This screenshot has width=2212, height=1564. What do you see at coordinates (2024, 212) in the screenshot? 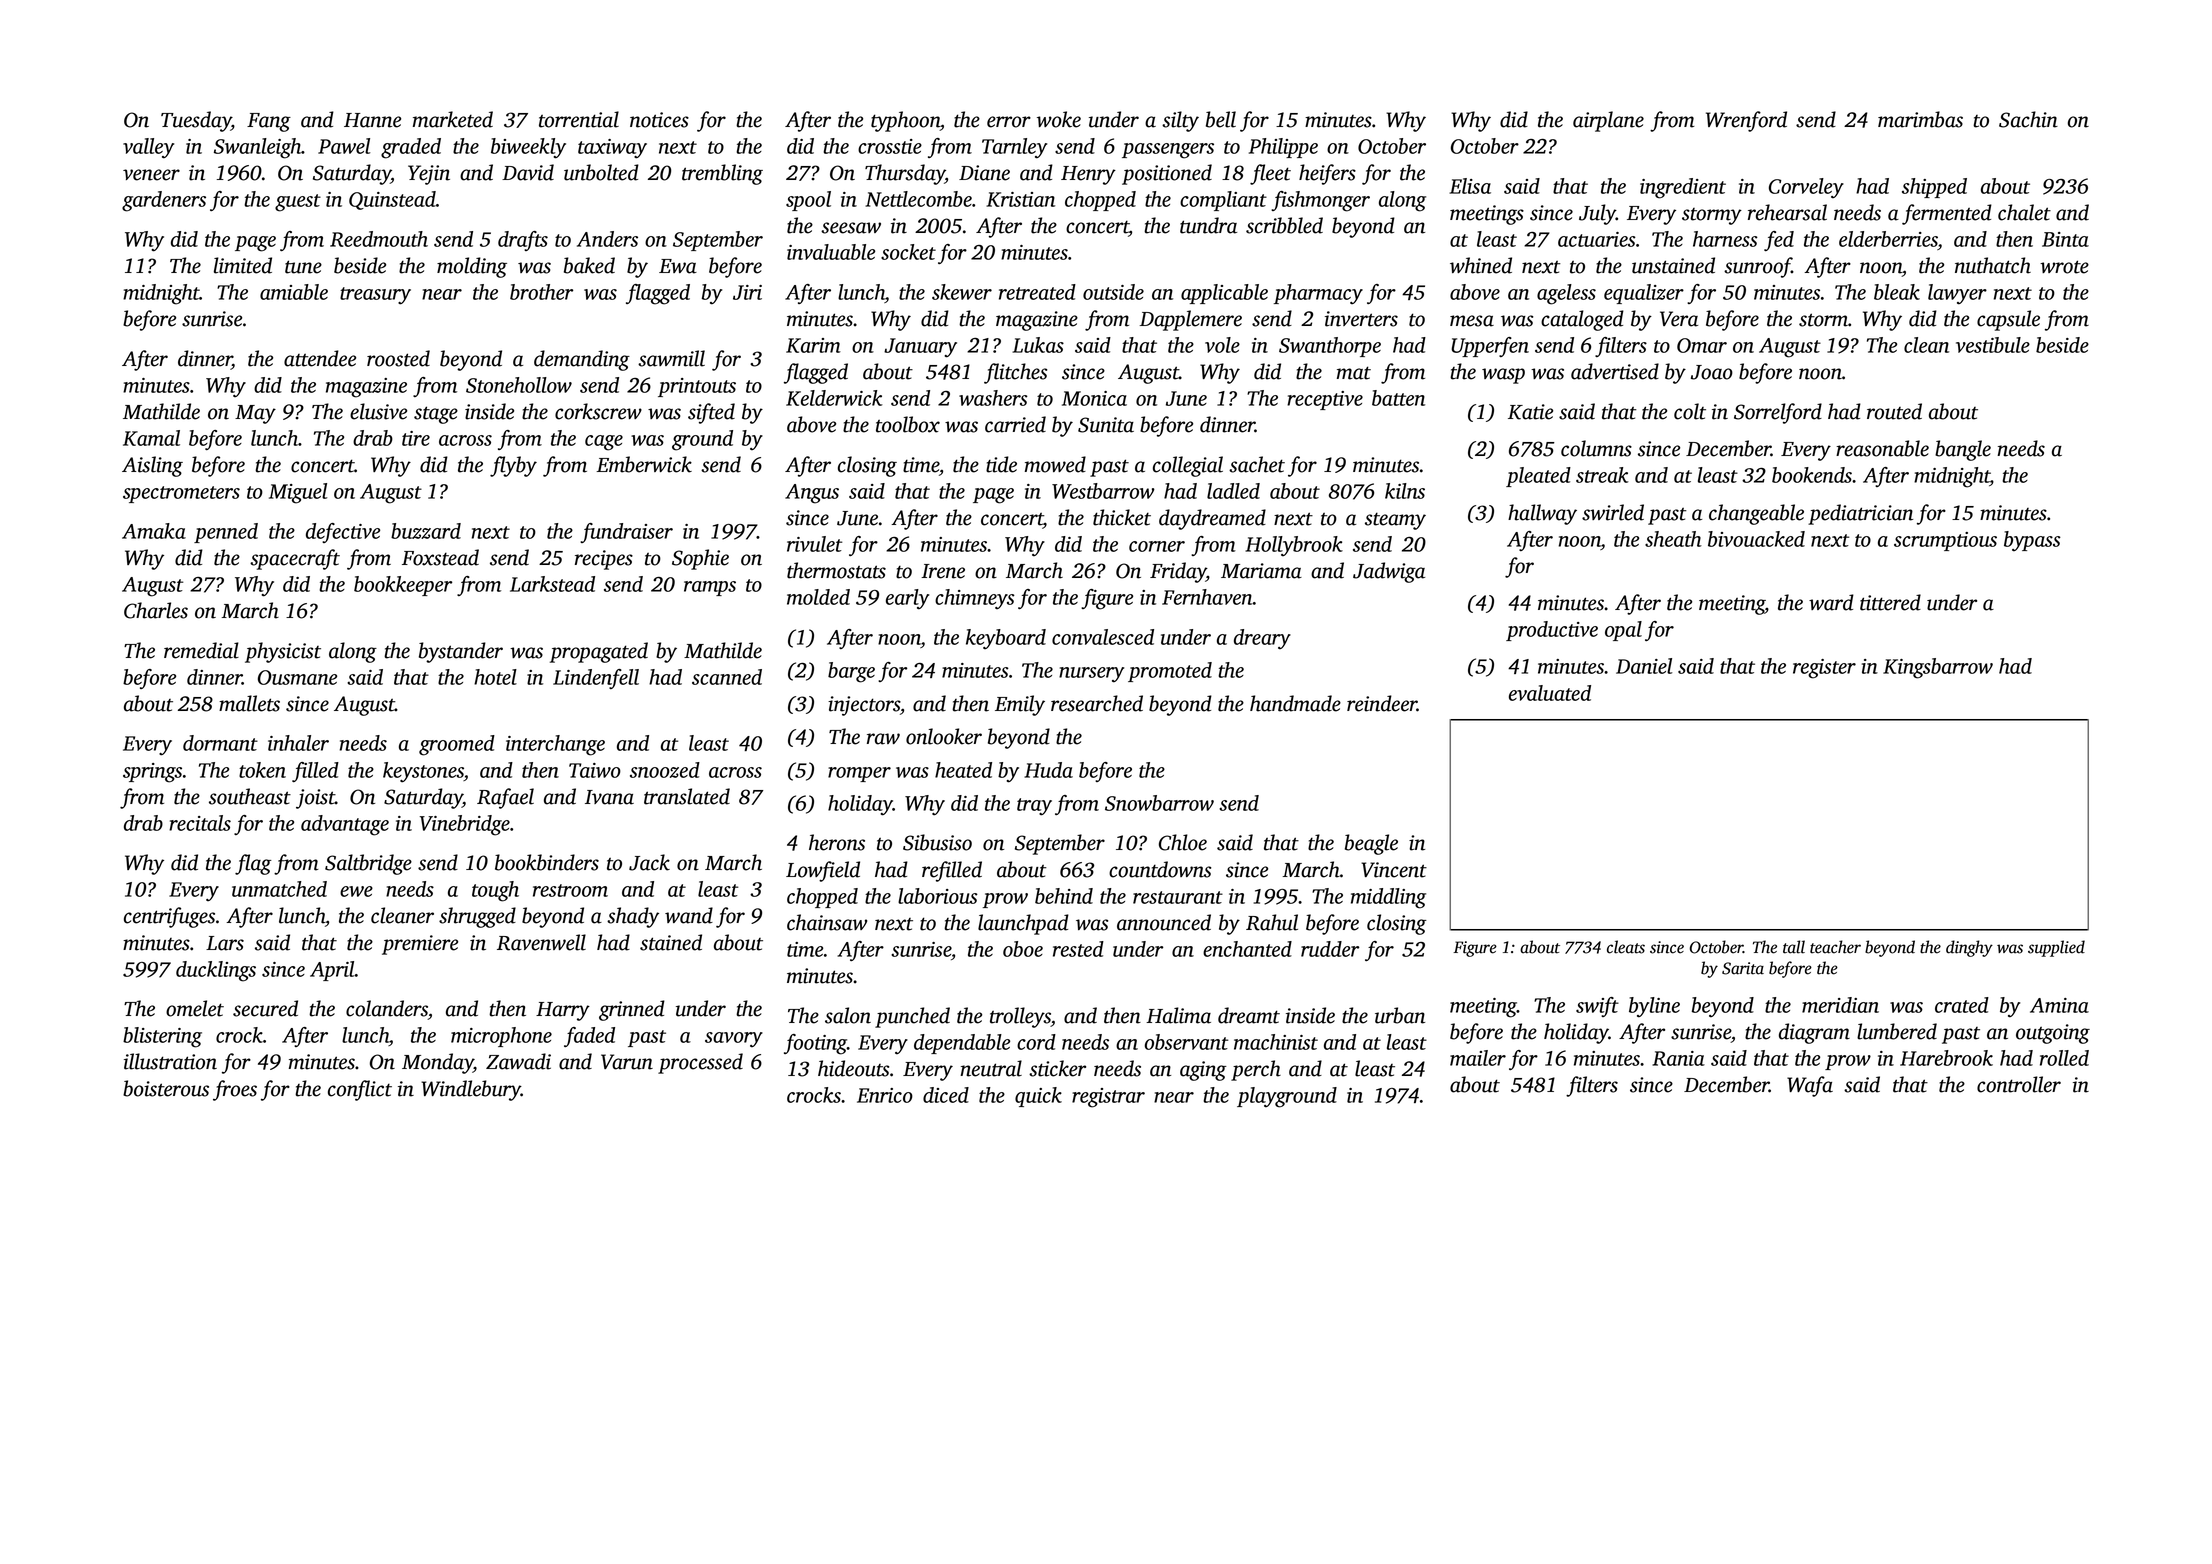
I see `chalet` at bounding box center [2024, 212].
